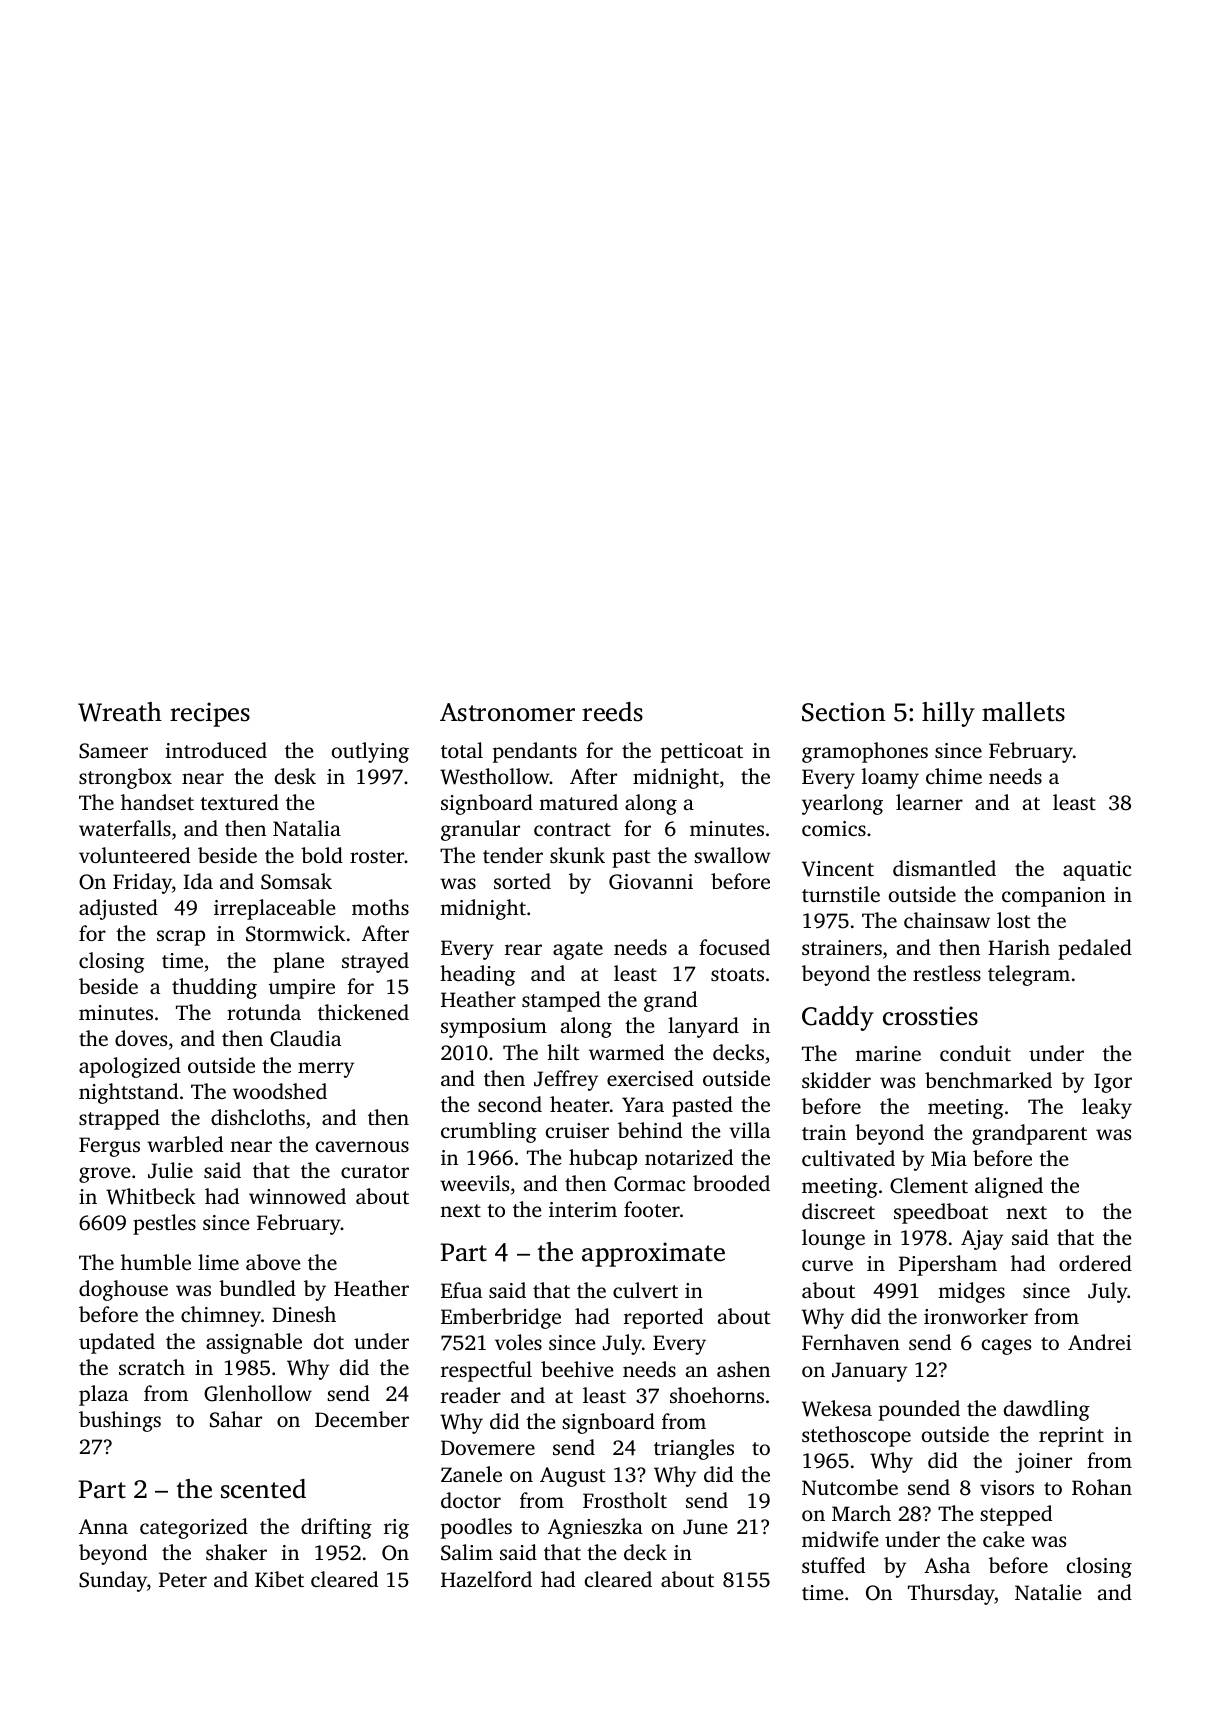 This screenshot has height=1712, width=1211. Describe the element at coordinates (130, 1067) in the screenshot. I see `apologized` at that location.
